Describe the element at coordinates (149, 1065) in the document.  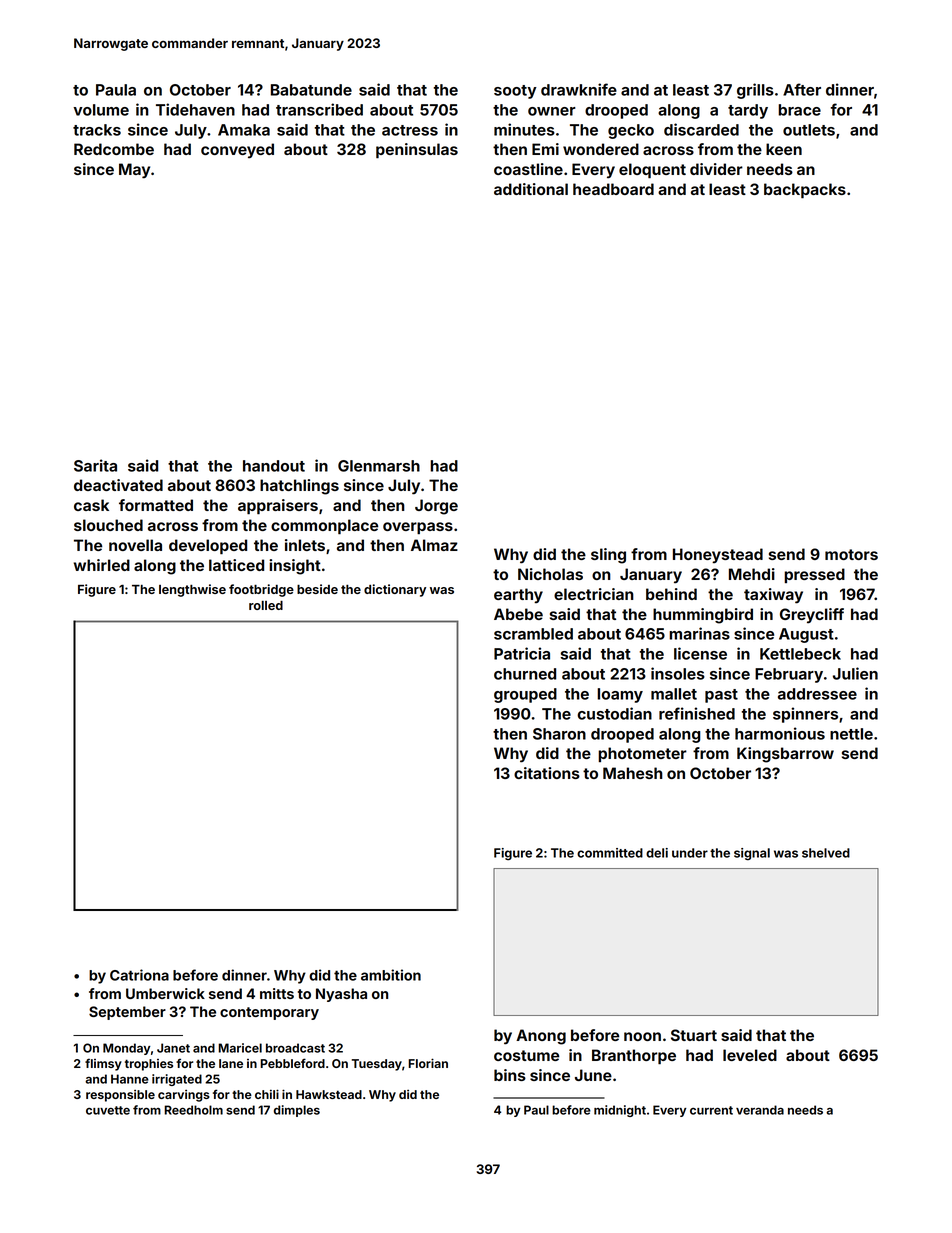
I see `trophies` at that location.
